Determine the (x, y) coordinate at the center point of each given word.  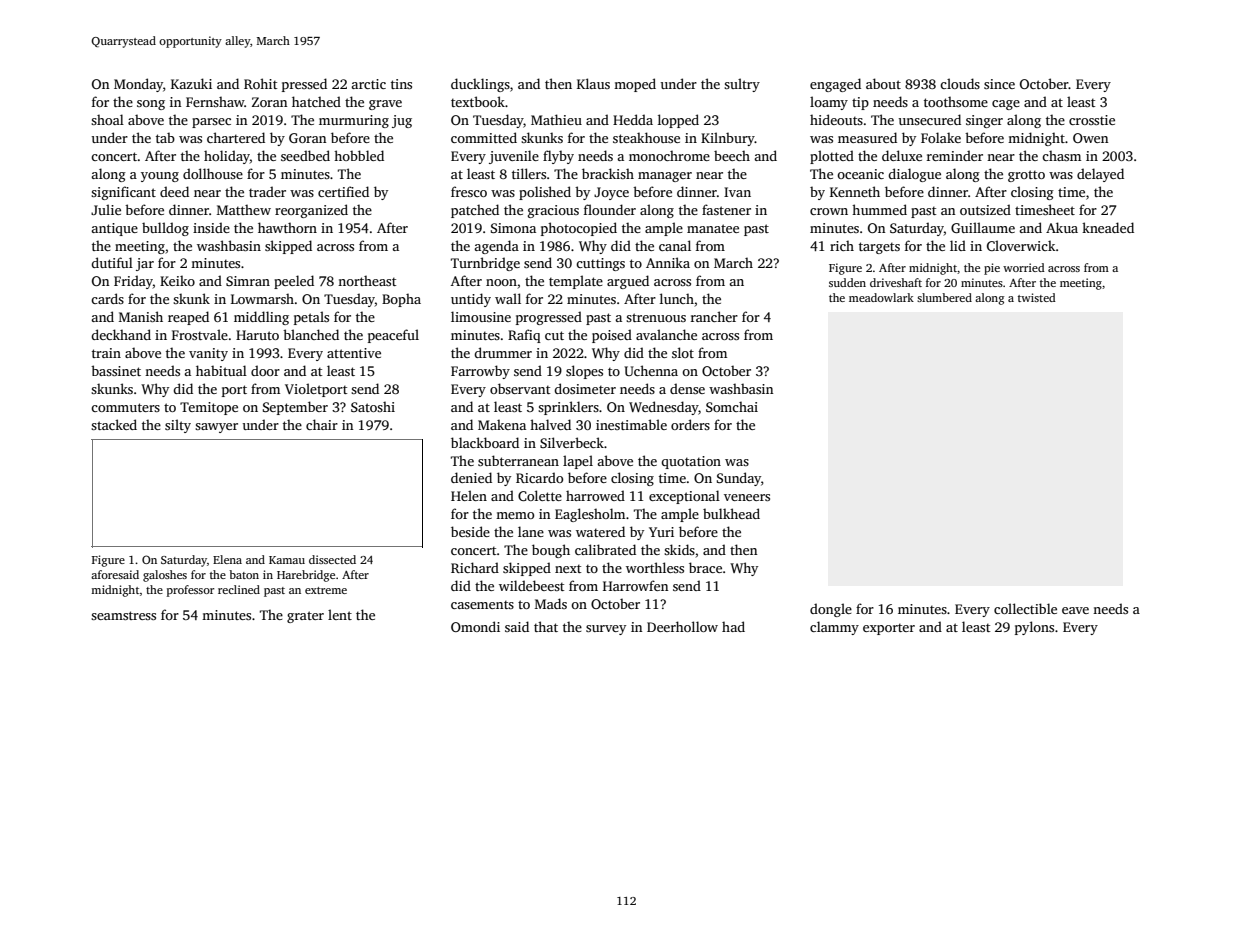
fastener (726, 209)
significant (123, 193)
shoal (107, 119)
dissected (332, 559)
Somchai (732, 406)
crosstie (1092, 120)
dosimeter (585, 388)
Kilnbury (728, 139)
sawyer (216, 428)
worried (1024, 267)
